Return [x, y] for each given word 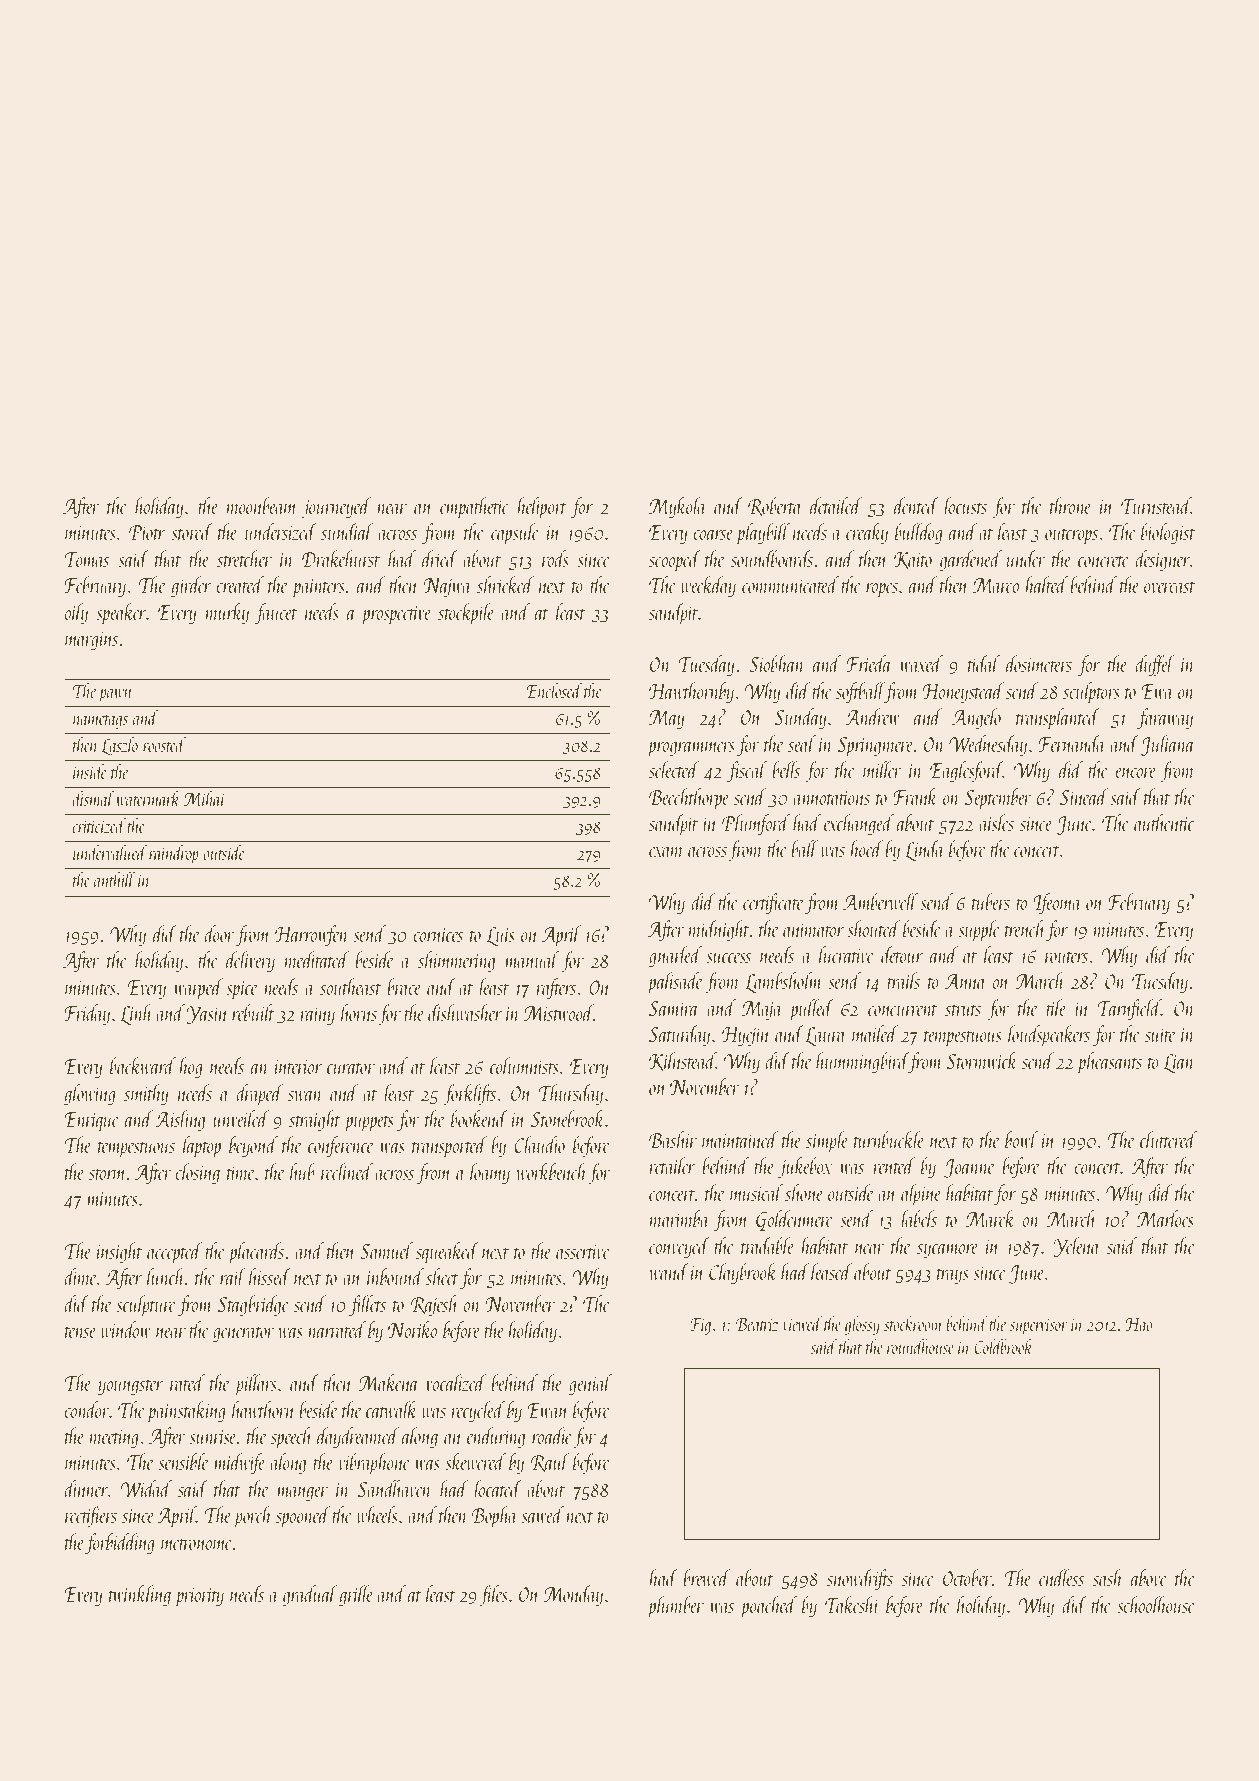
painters [318, 588]
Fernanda [1072, 743]
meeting [114, 1439]
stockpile [466, 614]
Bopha [495, 1517]
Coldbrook [1003, 1346]
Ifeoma [1057, 903]
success [728, 958]
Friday [87, 1014]
